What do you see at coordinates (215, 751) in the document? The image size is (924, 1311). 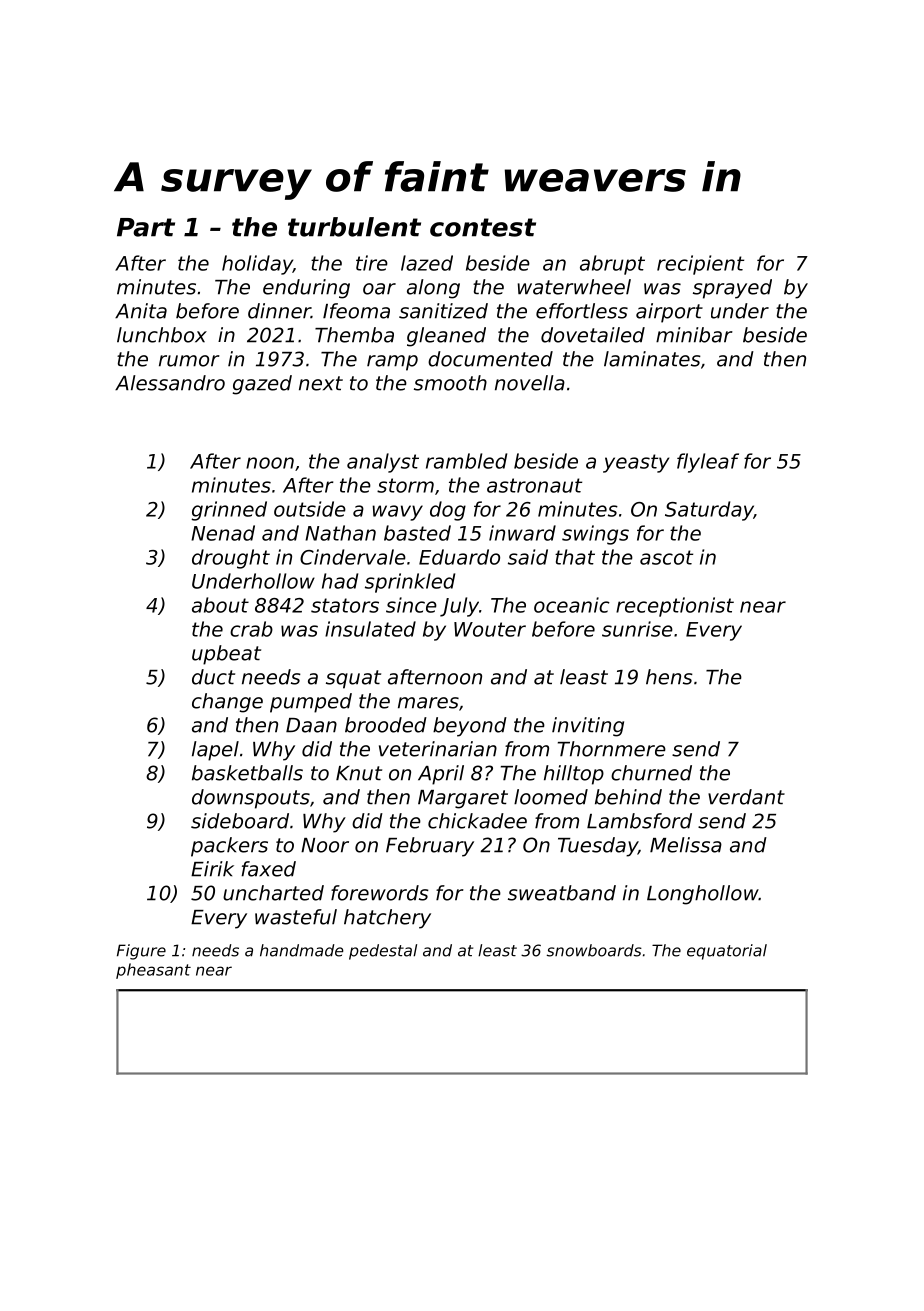 I see `lapel` at bounding box center [215, 751].
